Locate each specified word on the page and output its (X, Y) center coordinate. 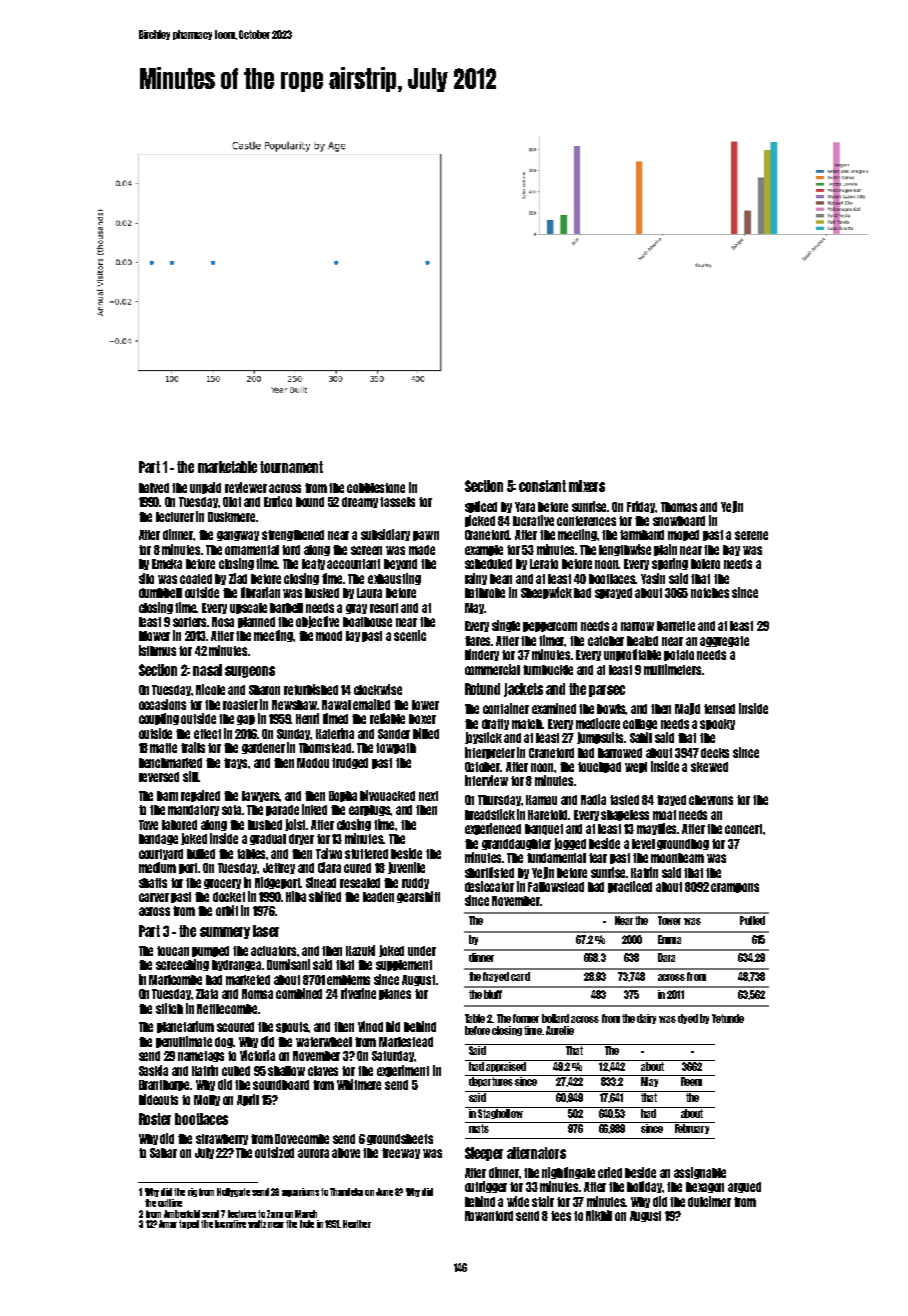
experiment (403, 1071)
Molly (207, 1100)
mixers (587, 486)
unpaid (205, 488)
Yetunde (728, 1018)
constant (542, 486)
